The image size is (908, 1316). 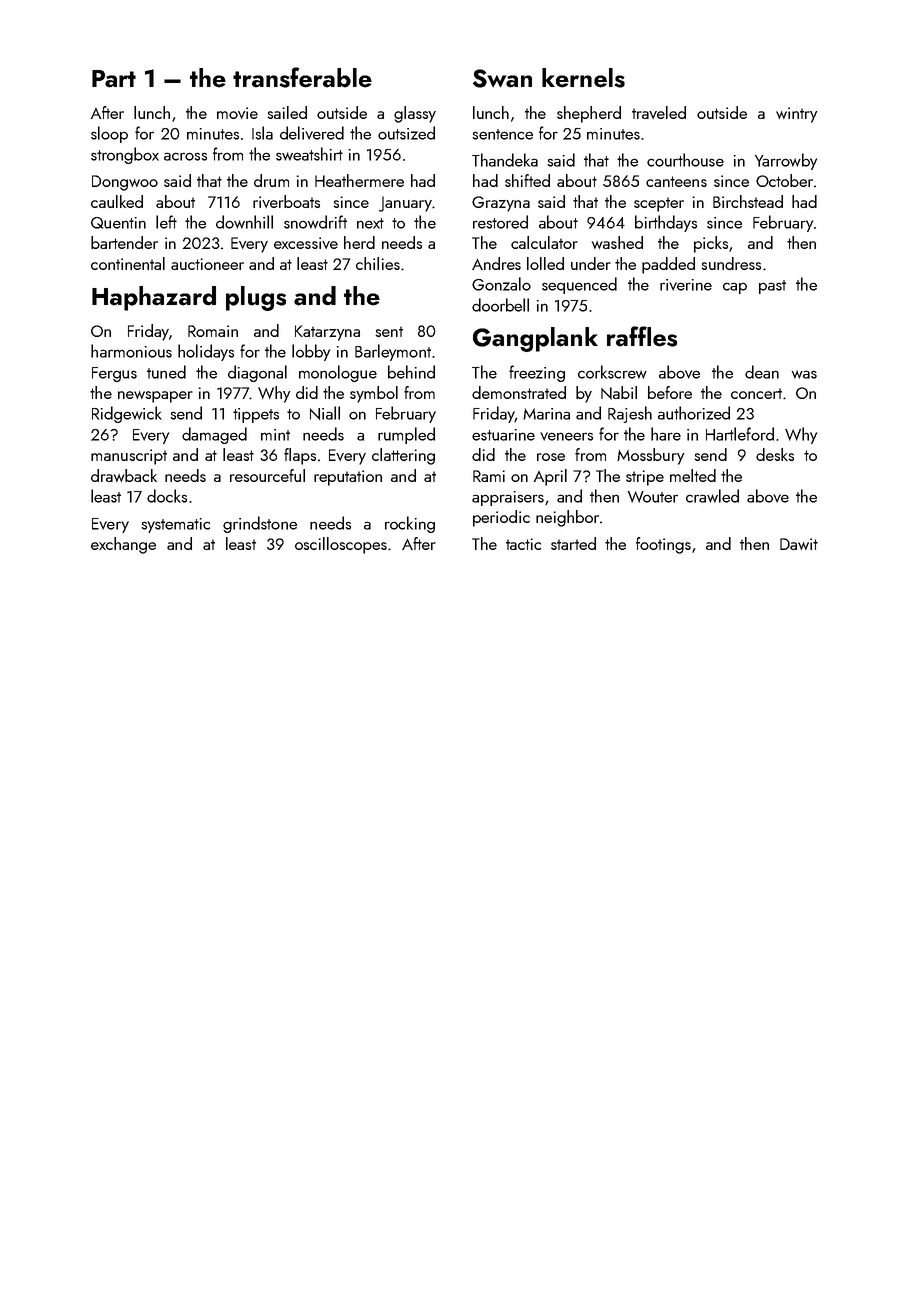 I want to click on scepter, so click(x=659, y=204).
